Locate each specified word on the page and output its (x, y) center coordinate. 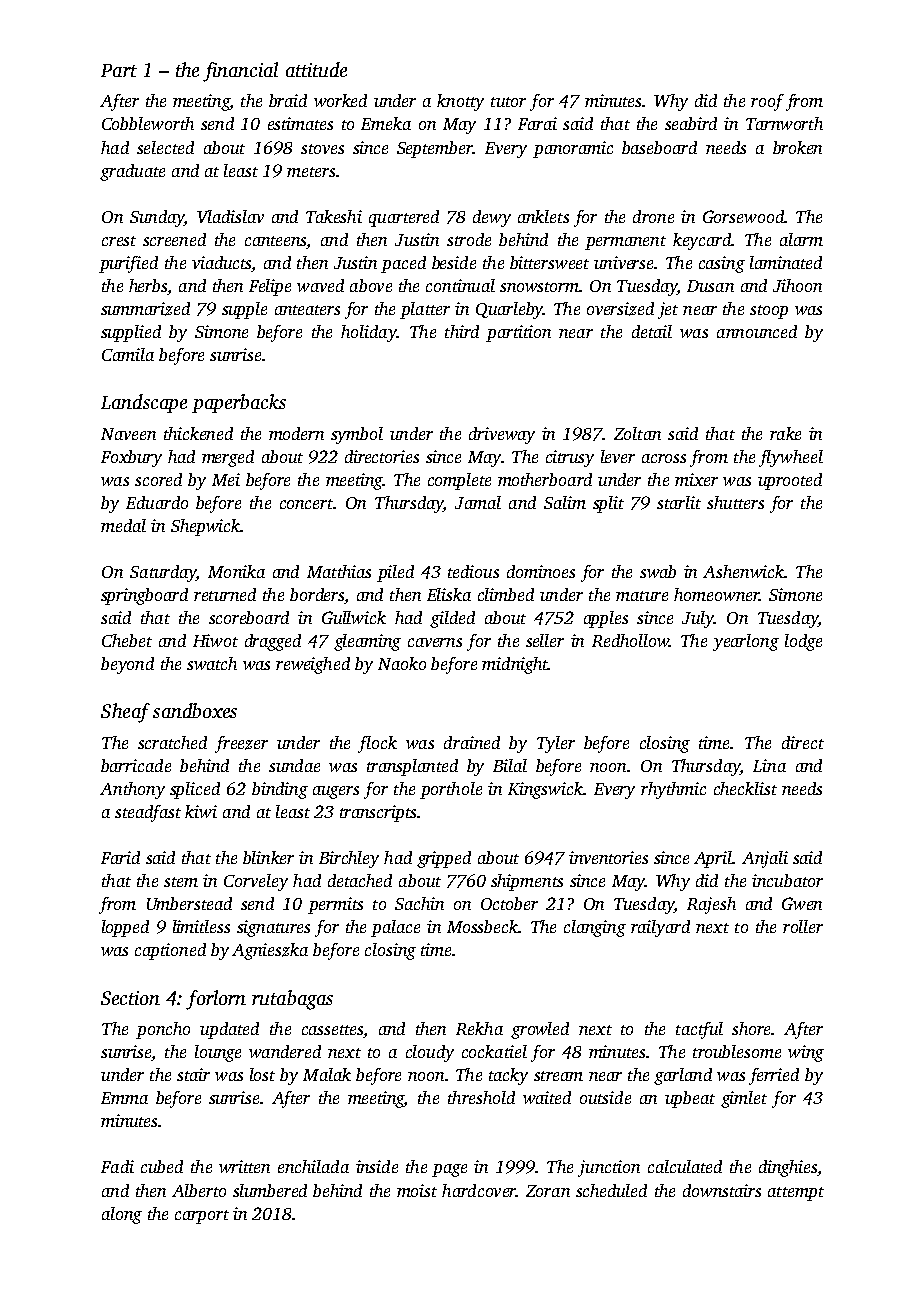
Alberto (199, 1190)
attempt (796, 1194)
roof (767, 102)
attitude (316, 69)
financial (240, 72)
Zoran (548, 1191)
